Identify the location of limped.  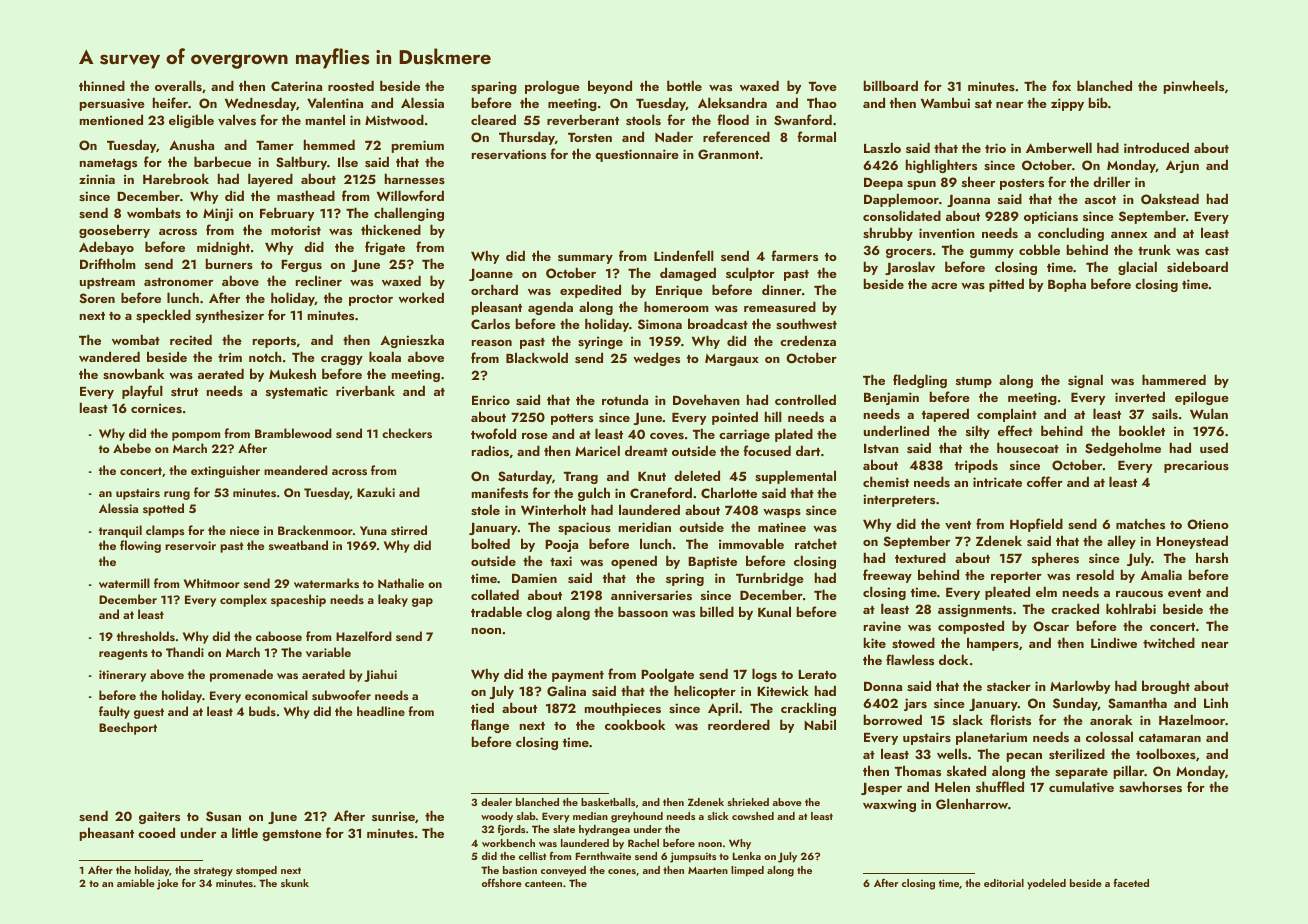
(747, 871).
